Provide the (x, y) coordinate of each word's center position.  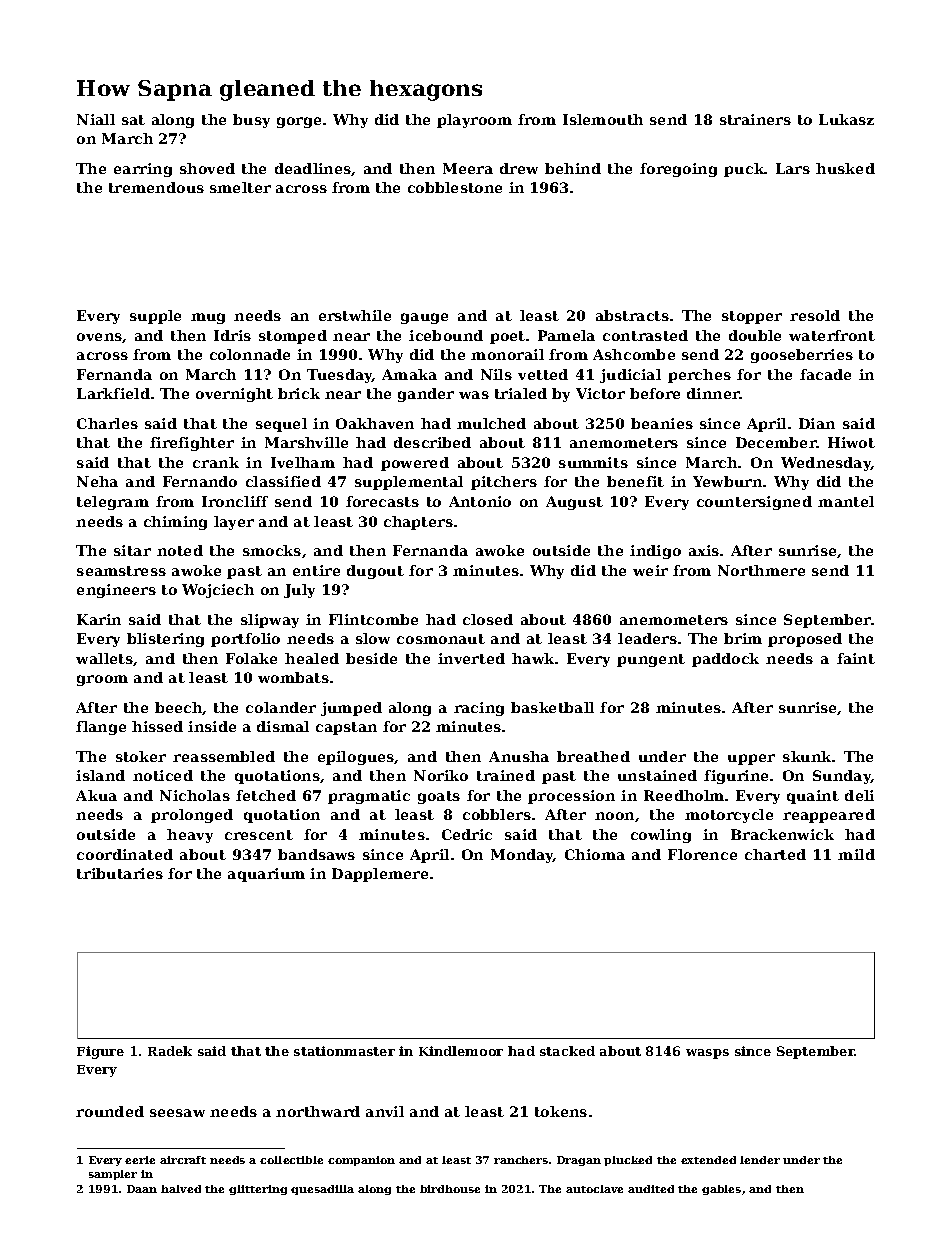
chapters (418, 523)
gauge (424, 318)
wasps (707, 1054)
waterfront (832, 335)
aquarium (266, 875)
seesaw (177, 1113)
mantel (846, 501)
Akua (96, 795)
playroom (474, 121)
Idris (232, 335)
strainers (755, 119)
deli (859, 795)
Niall (96, 119)
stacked (567, 1051)
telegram (113, 503)
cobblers (497, 814)
